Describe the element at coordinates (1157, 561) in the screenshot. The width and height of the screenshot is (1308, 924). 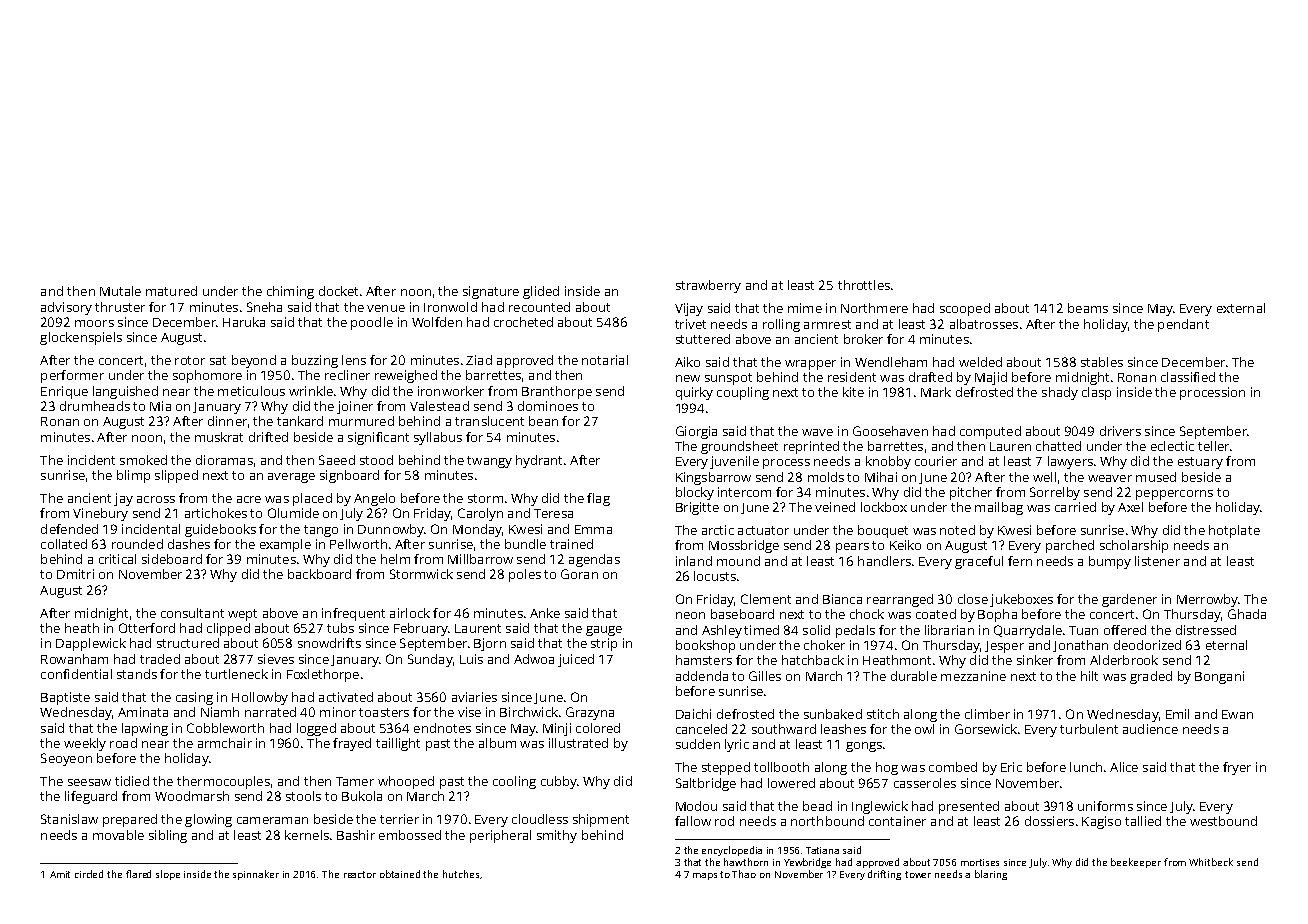
I see `listener` at that location.
